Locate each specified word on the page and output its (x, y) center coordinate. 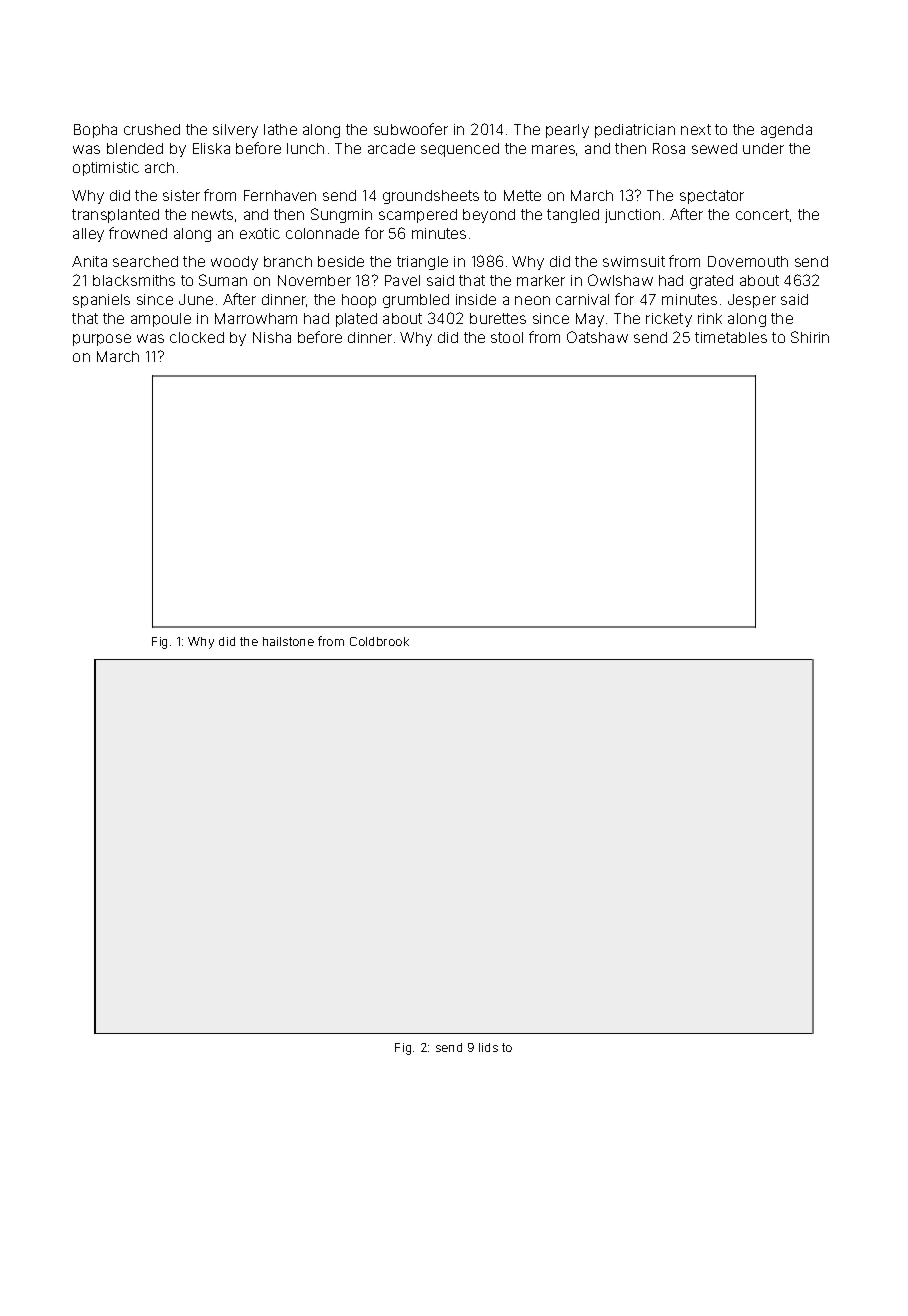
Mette (522, 195)
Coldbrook (379, 641)
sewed (714, 148)
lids (488, 1047)
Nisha (272, 337)
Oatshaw (597, 337)
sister (181, 195)
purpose (102, 340)
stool (507, 337)
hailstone (288, 641)
